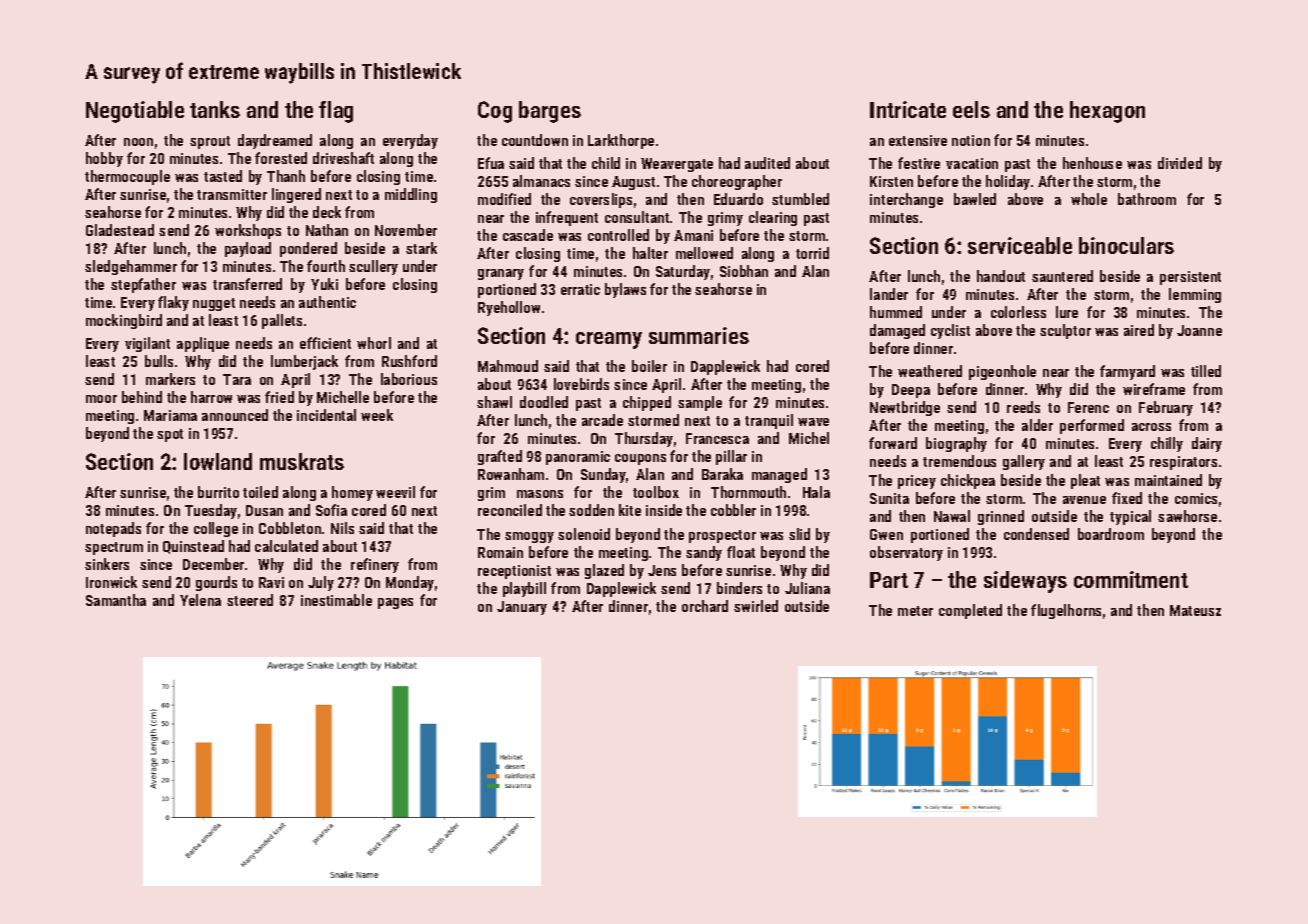 The width and height of the document is (1308, 924). I want to click on tanks, so click(215, 109).
